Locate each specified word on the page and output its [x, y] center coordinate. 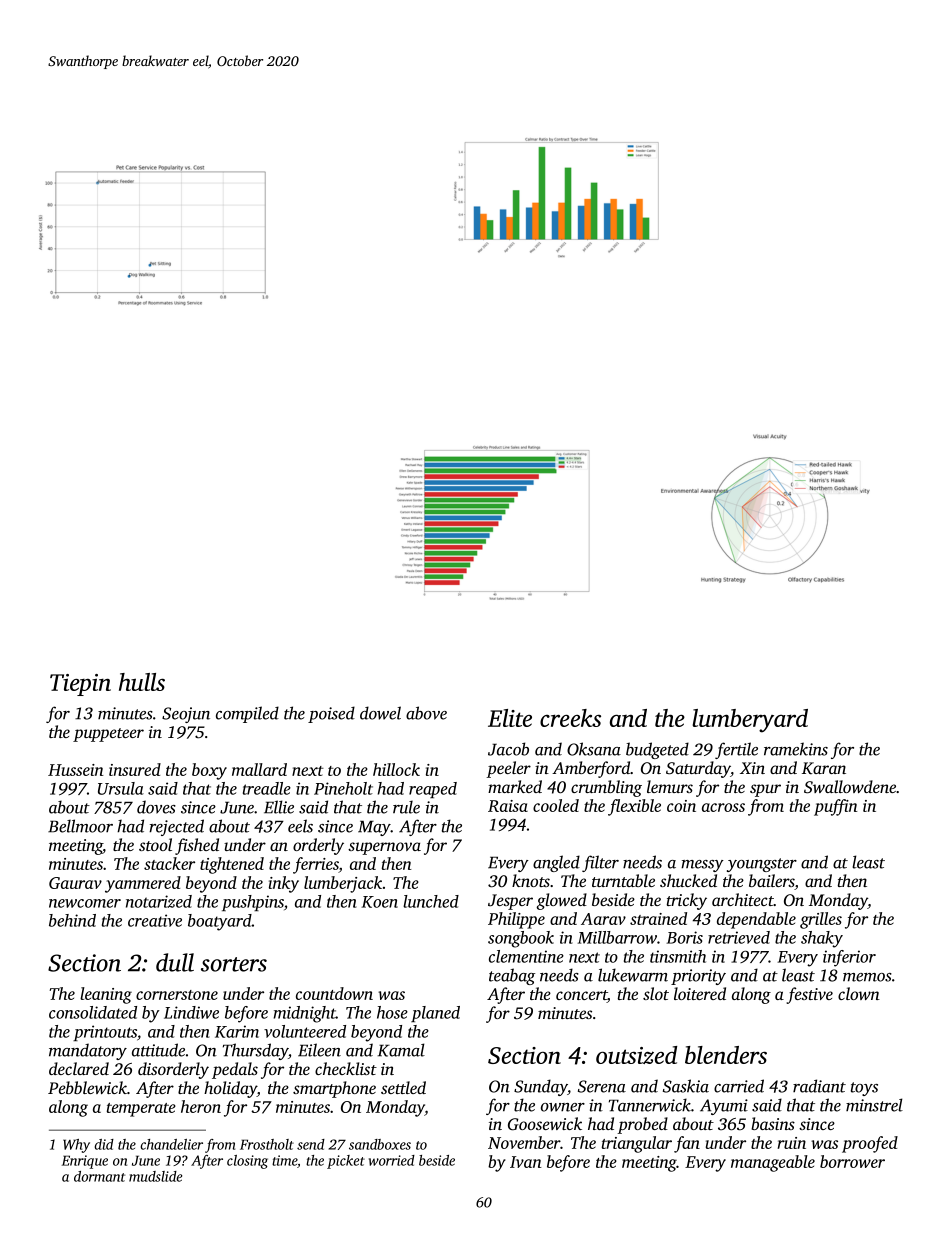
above [426, 713]
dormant [99, 1176]
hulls [142, 682]
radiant [819, 1086]
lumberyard [750, 721]
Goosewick [545, 1124]
